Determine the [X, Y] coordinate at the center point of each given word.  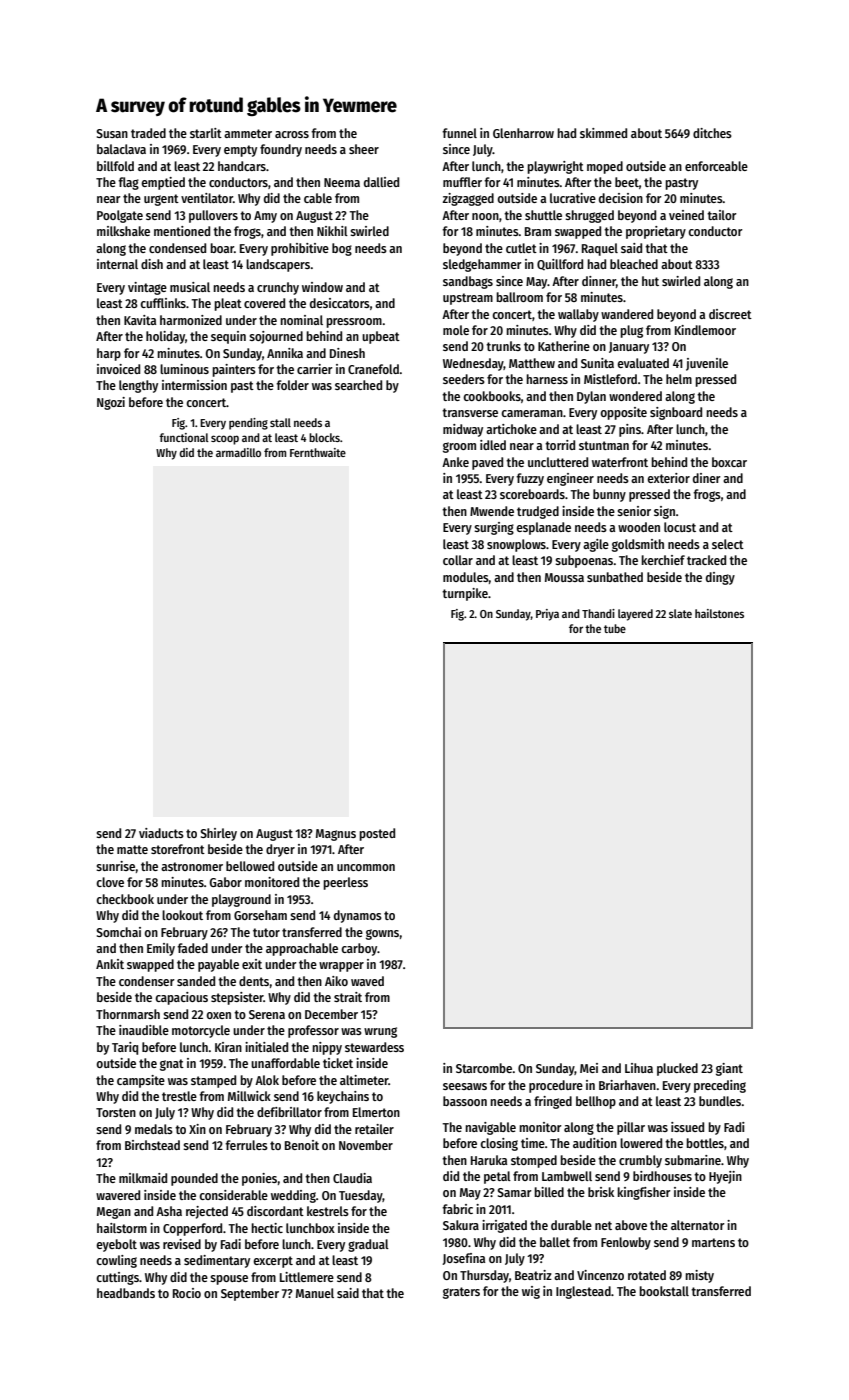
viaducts [161, 833]
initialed [266, 1047]
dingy [720, 578]
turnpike [465, 594]
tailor [722, 215]
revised [182, 1244]
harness [547, 379]
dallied [381, 182]
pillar [631, 1128]
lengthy [138, 386]
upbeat [381, 337]
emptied [163, 183]
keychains [343, 1097]
